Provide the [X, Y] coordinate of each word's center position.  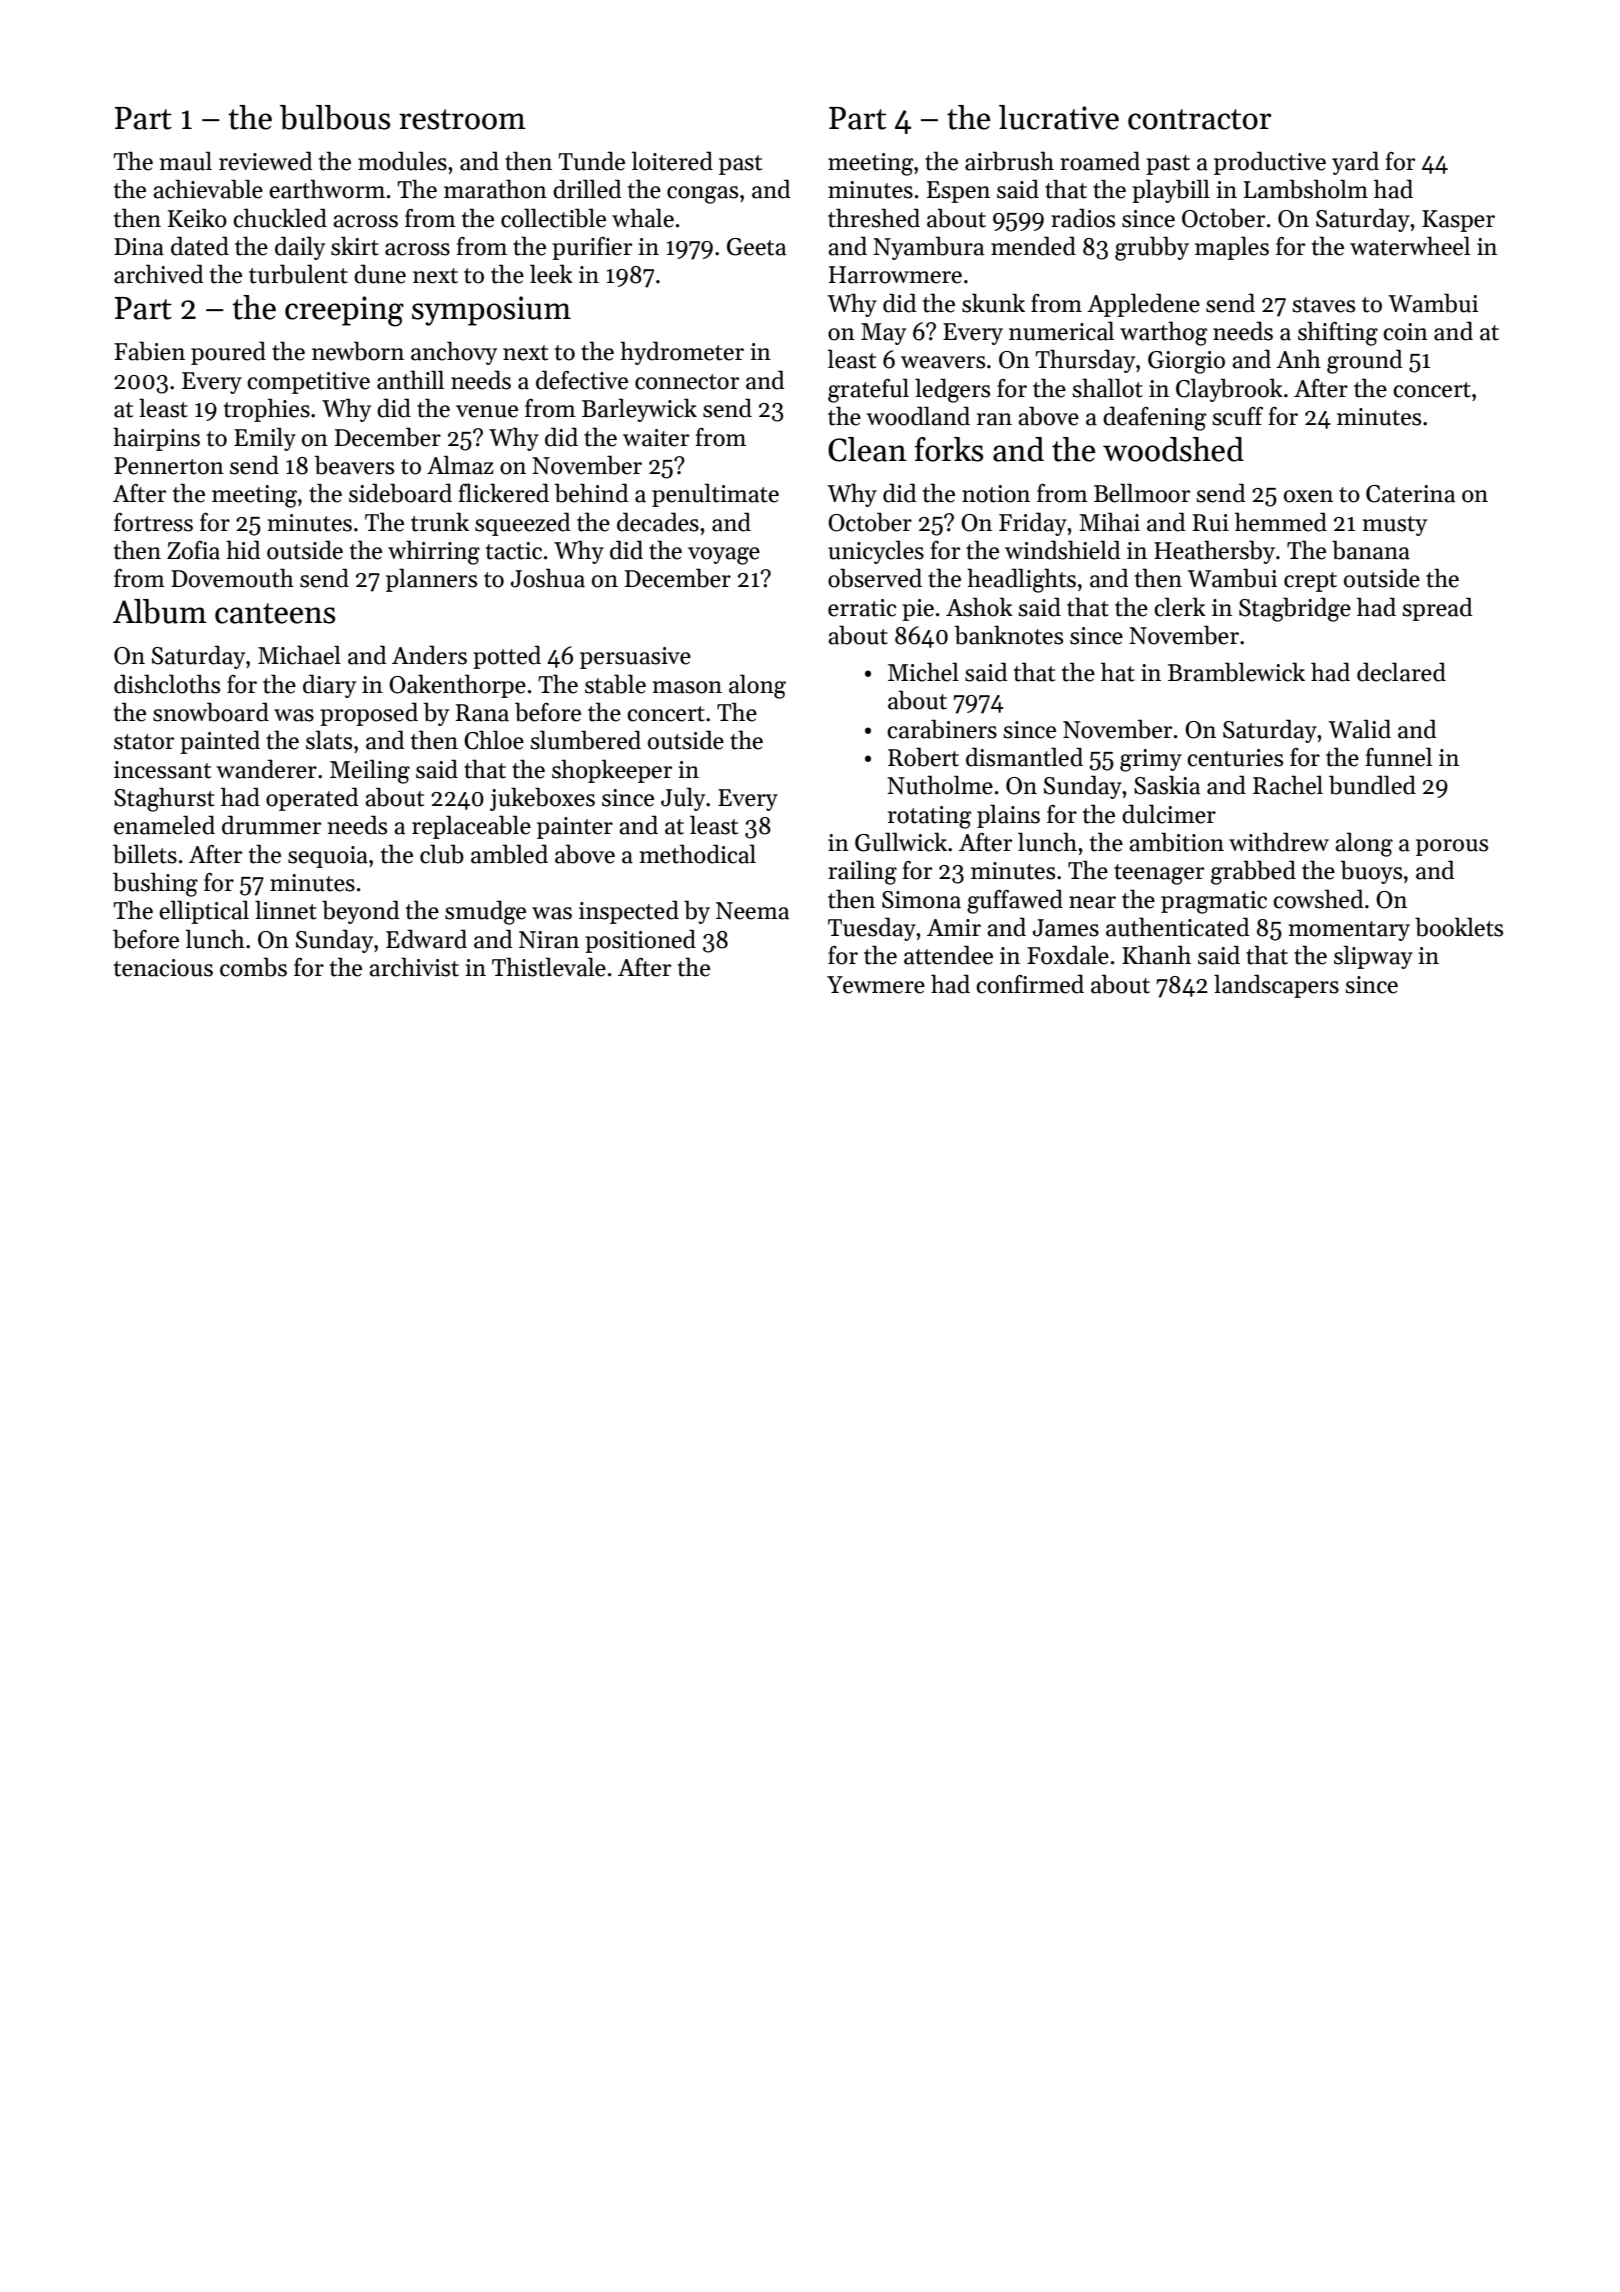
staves [1323, 305]
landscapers [1276, 986]
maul [186, 161]
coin [1405, 332]
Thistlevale [549, 967]
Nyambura [928, 248]
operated [312, 799]
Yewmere [876, 985]
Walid [1359, 729]
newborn [358, 351]
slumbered [585, 740]
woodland [918, 416]
